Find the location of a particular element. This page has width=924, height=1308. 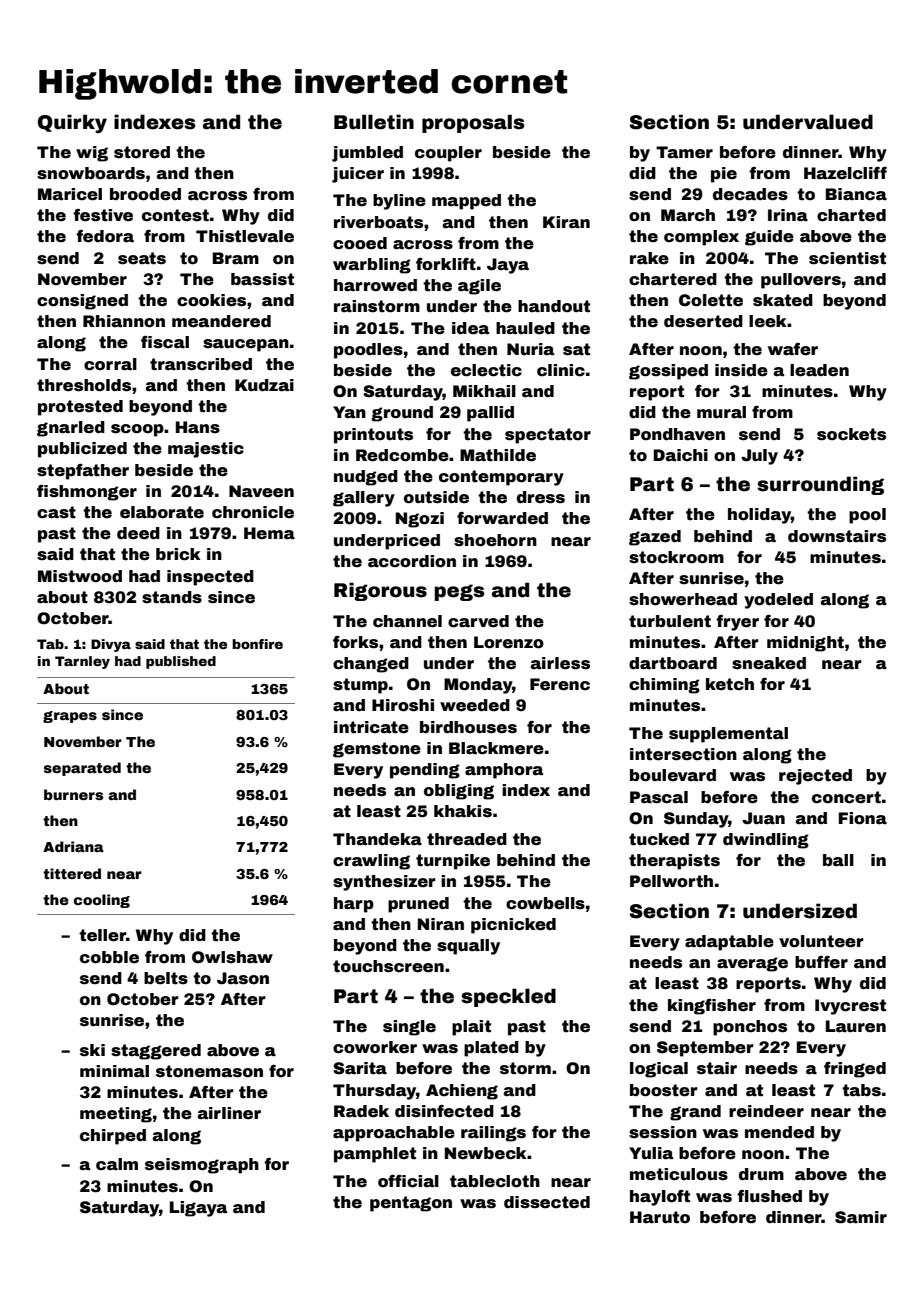

Rigorous is located at coordinates (380, 591).
